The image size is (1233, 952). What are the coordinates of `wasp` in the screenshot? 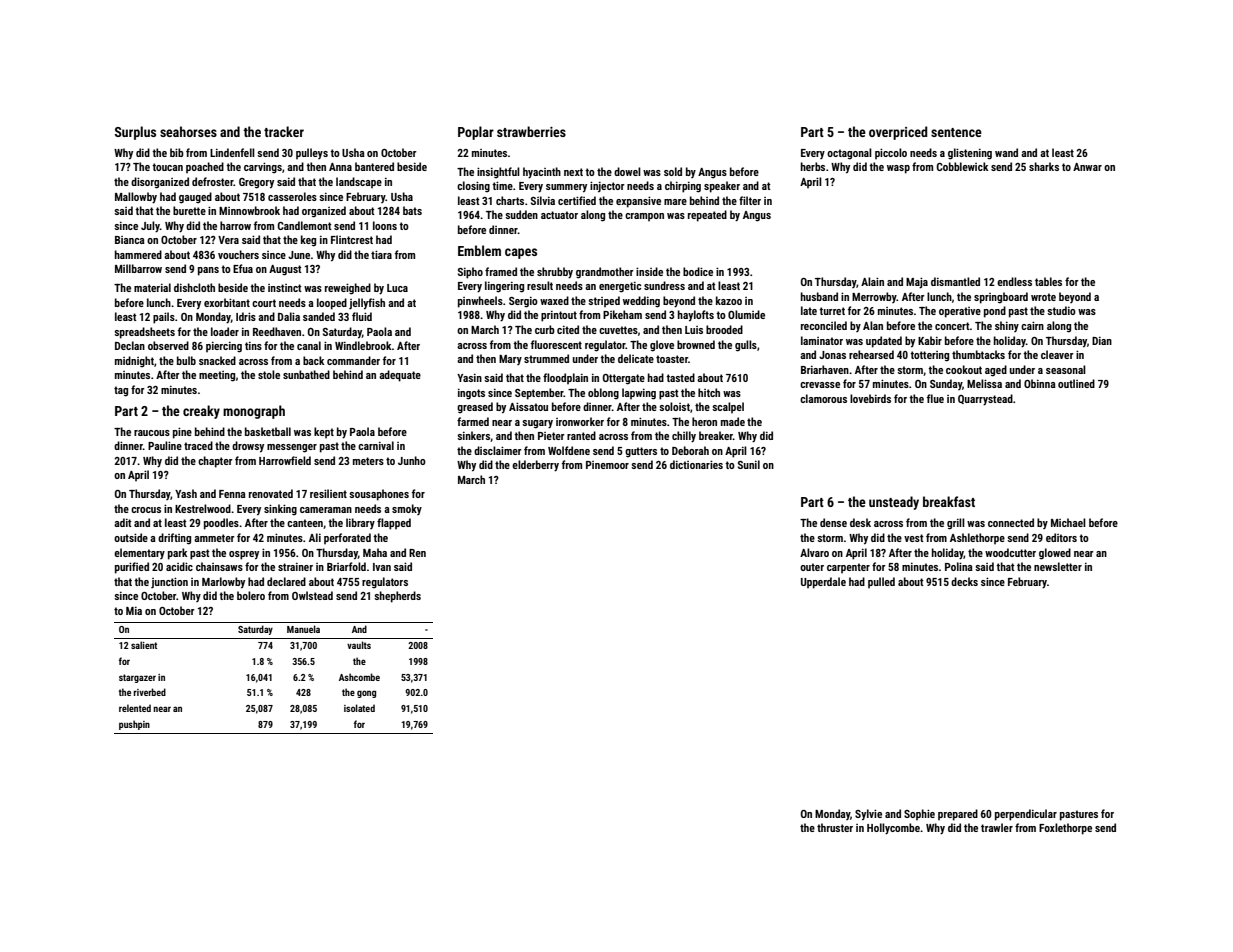 It's located at (898, 169).
